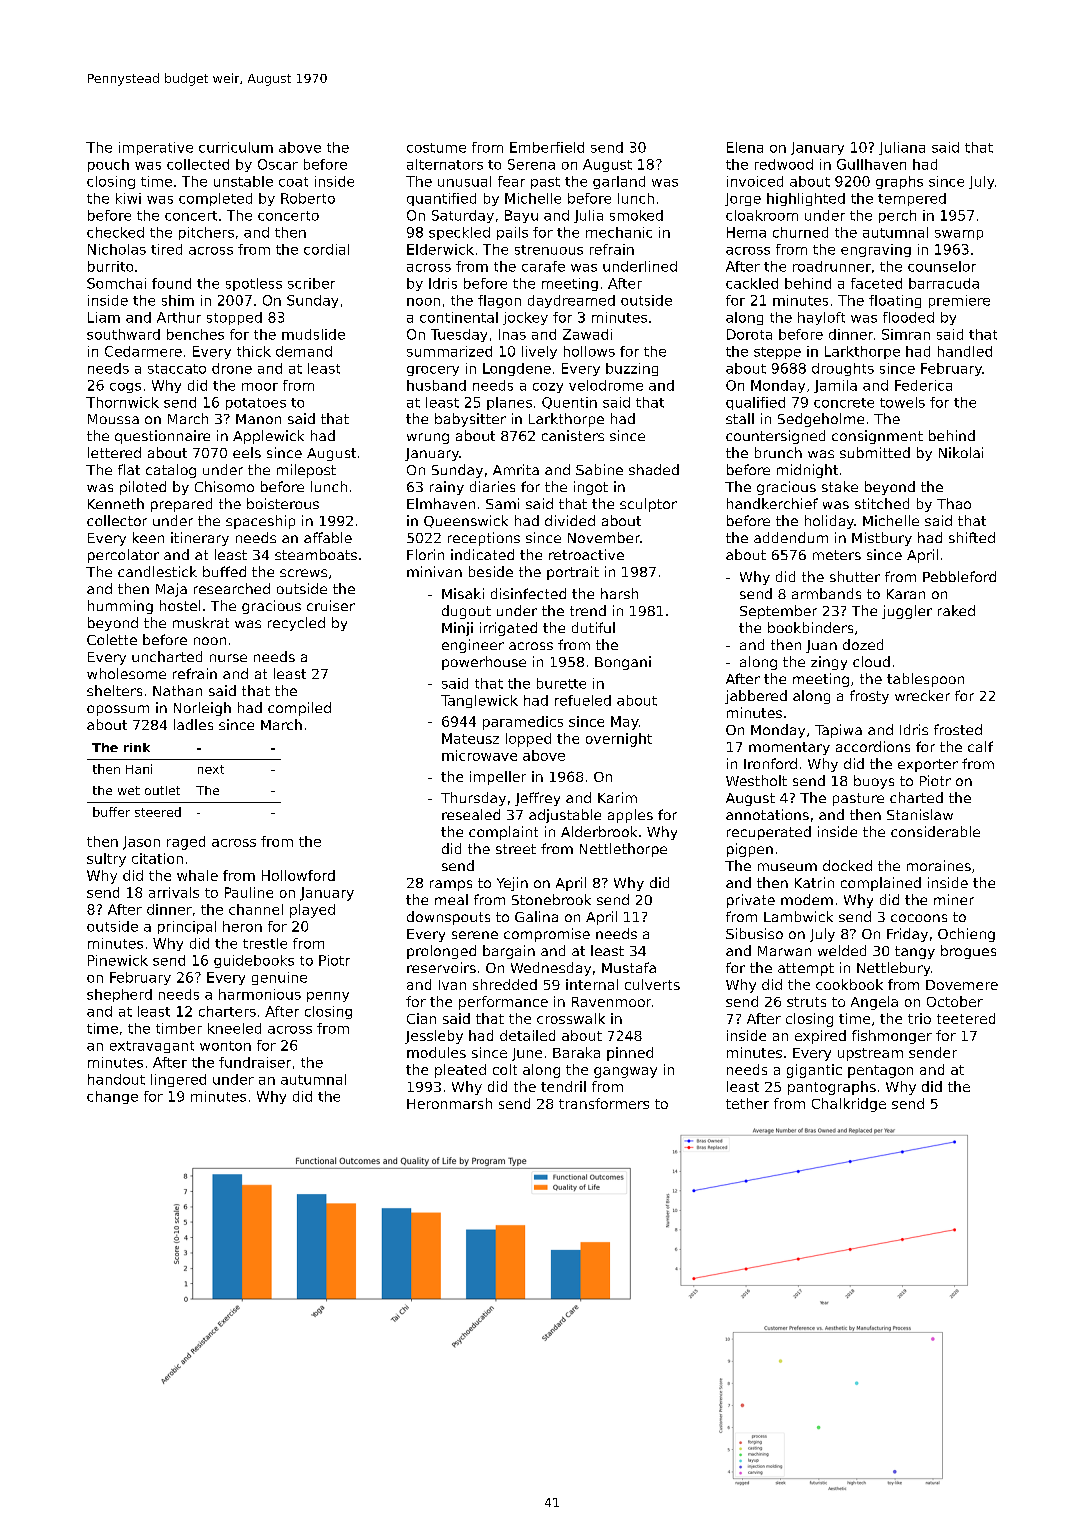  I want to click on next, so click(211, 769).
